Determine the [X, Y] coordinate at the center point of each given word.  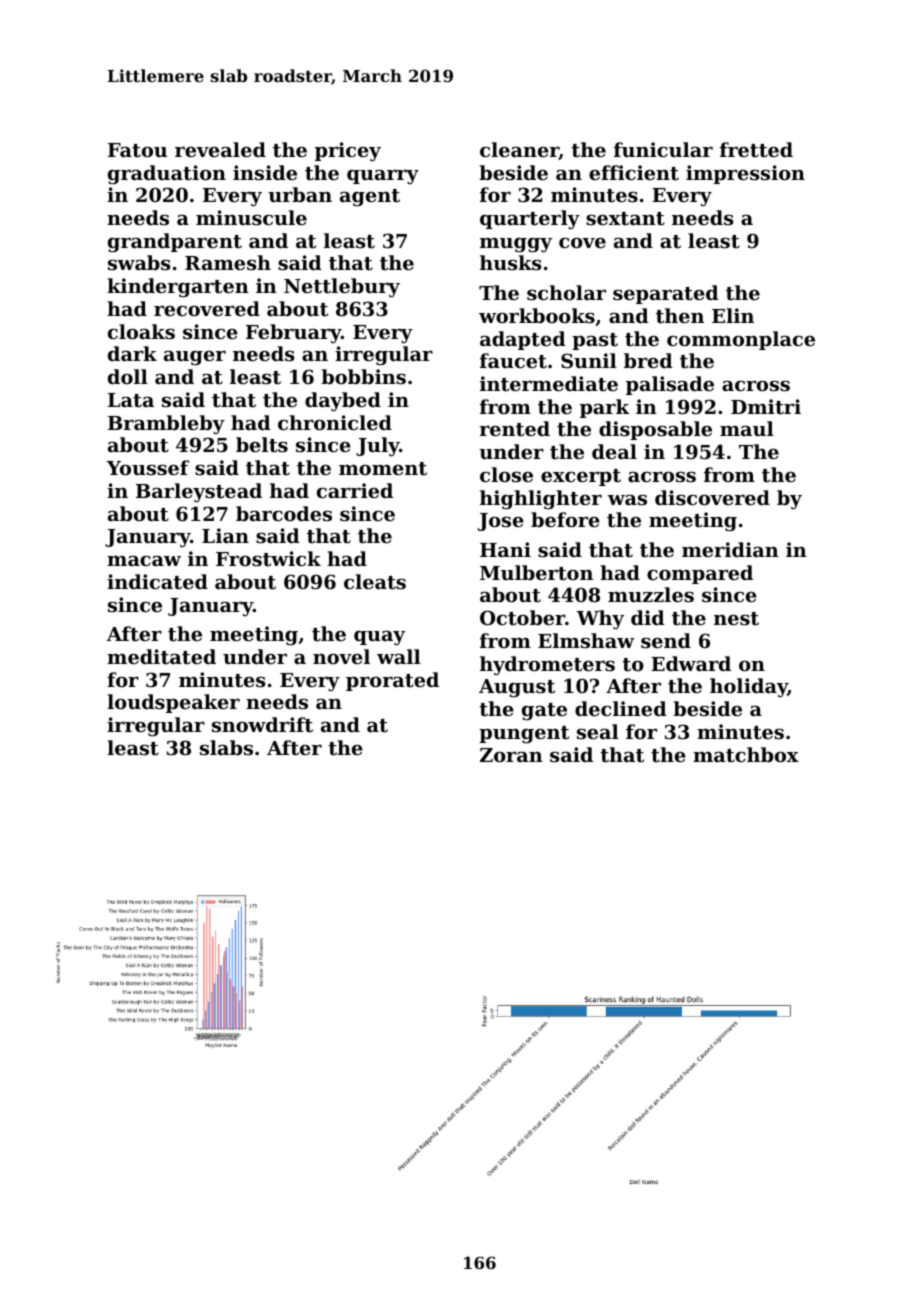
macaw [144, 561]
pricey [348, 152]
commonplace [741, 340]
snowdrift [262, 725]
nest [736, 619]
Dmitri [766, 407]
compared [700, 574]
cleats [375, 582]
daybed [343, 402]
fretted [756, 150]
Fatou [137, 150]
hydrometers [547, 666]
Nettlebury [342, 288]
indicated [157, 582]
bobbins [363, 376]
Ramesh [228, 263]
